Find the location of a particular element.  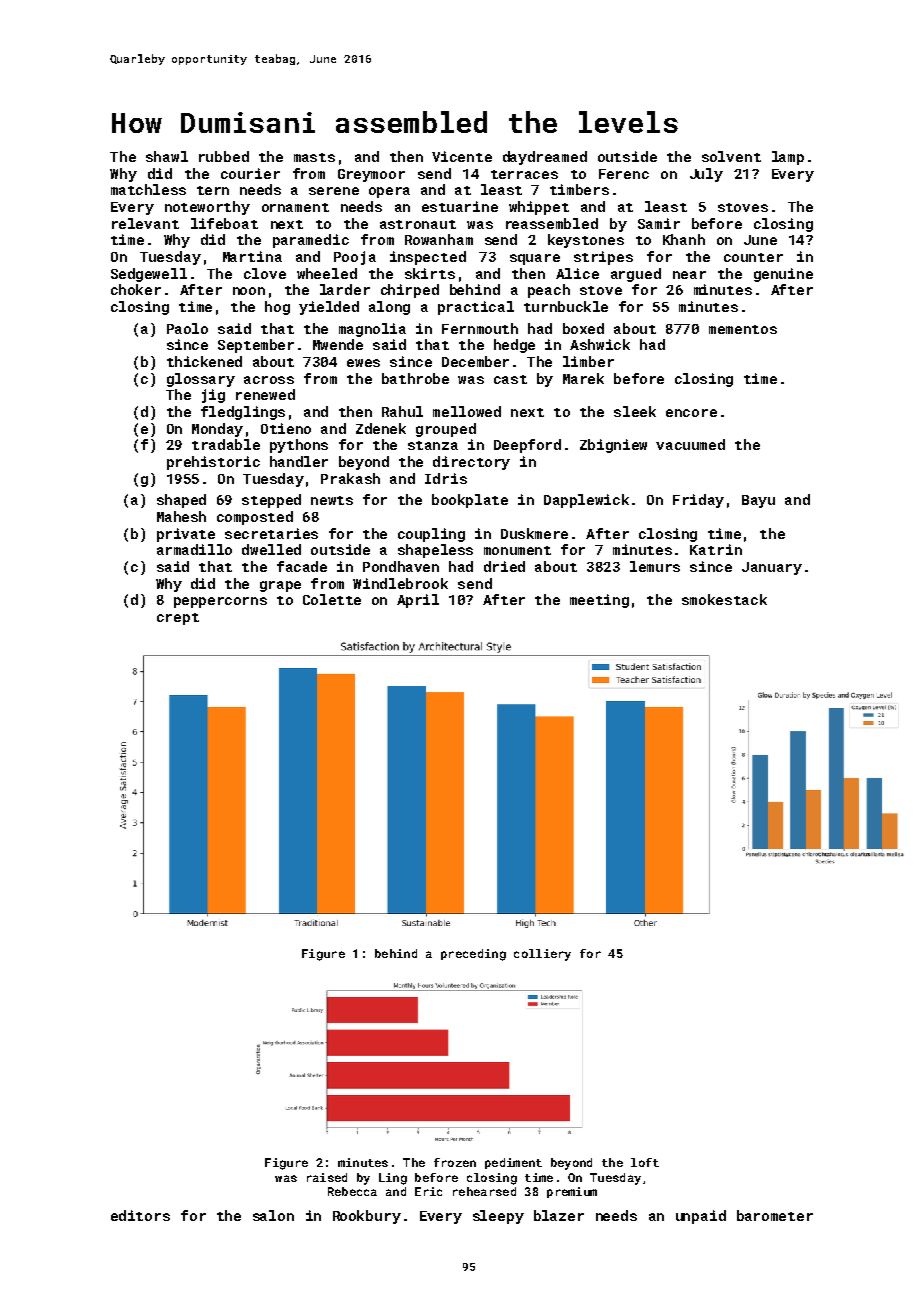

shawl is located at coordinates (167, 156).
